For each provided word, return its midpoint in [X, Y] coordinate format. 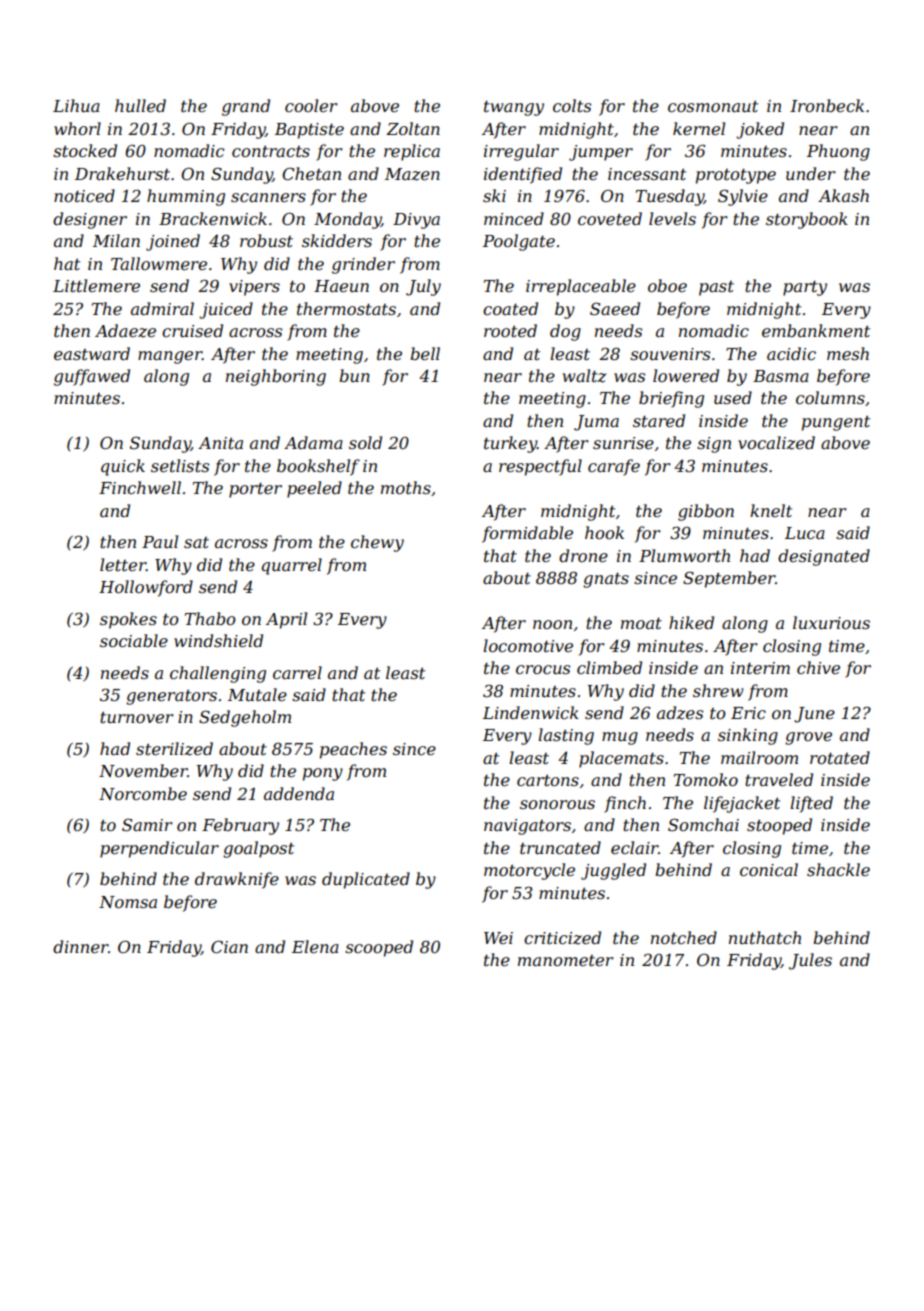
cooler [311, 105]
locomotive [528, 645]
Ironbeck [827, 105]
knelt [771, 510]
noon [552, 624]
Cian [229, 946]
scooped [379, 948]
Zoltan [413, 128]
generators [171, 697]
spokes [128, 620]
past [716, 288]
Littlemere [96, 285]
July [423, 287]
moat [641, 623]
